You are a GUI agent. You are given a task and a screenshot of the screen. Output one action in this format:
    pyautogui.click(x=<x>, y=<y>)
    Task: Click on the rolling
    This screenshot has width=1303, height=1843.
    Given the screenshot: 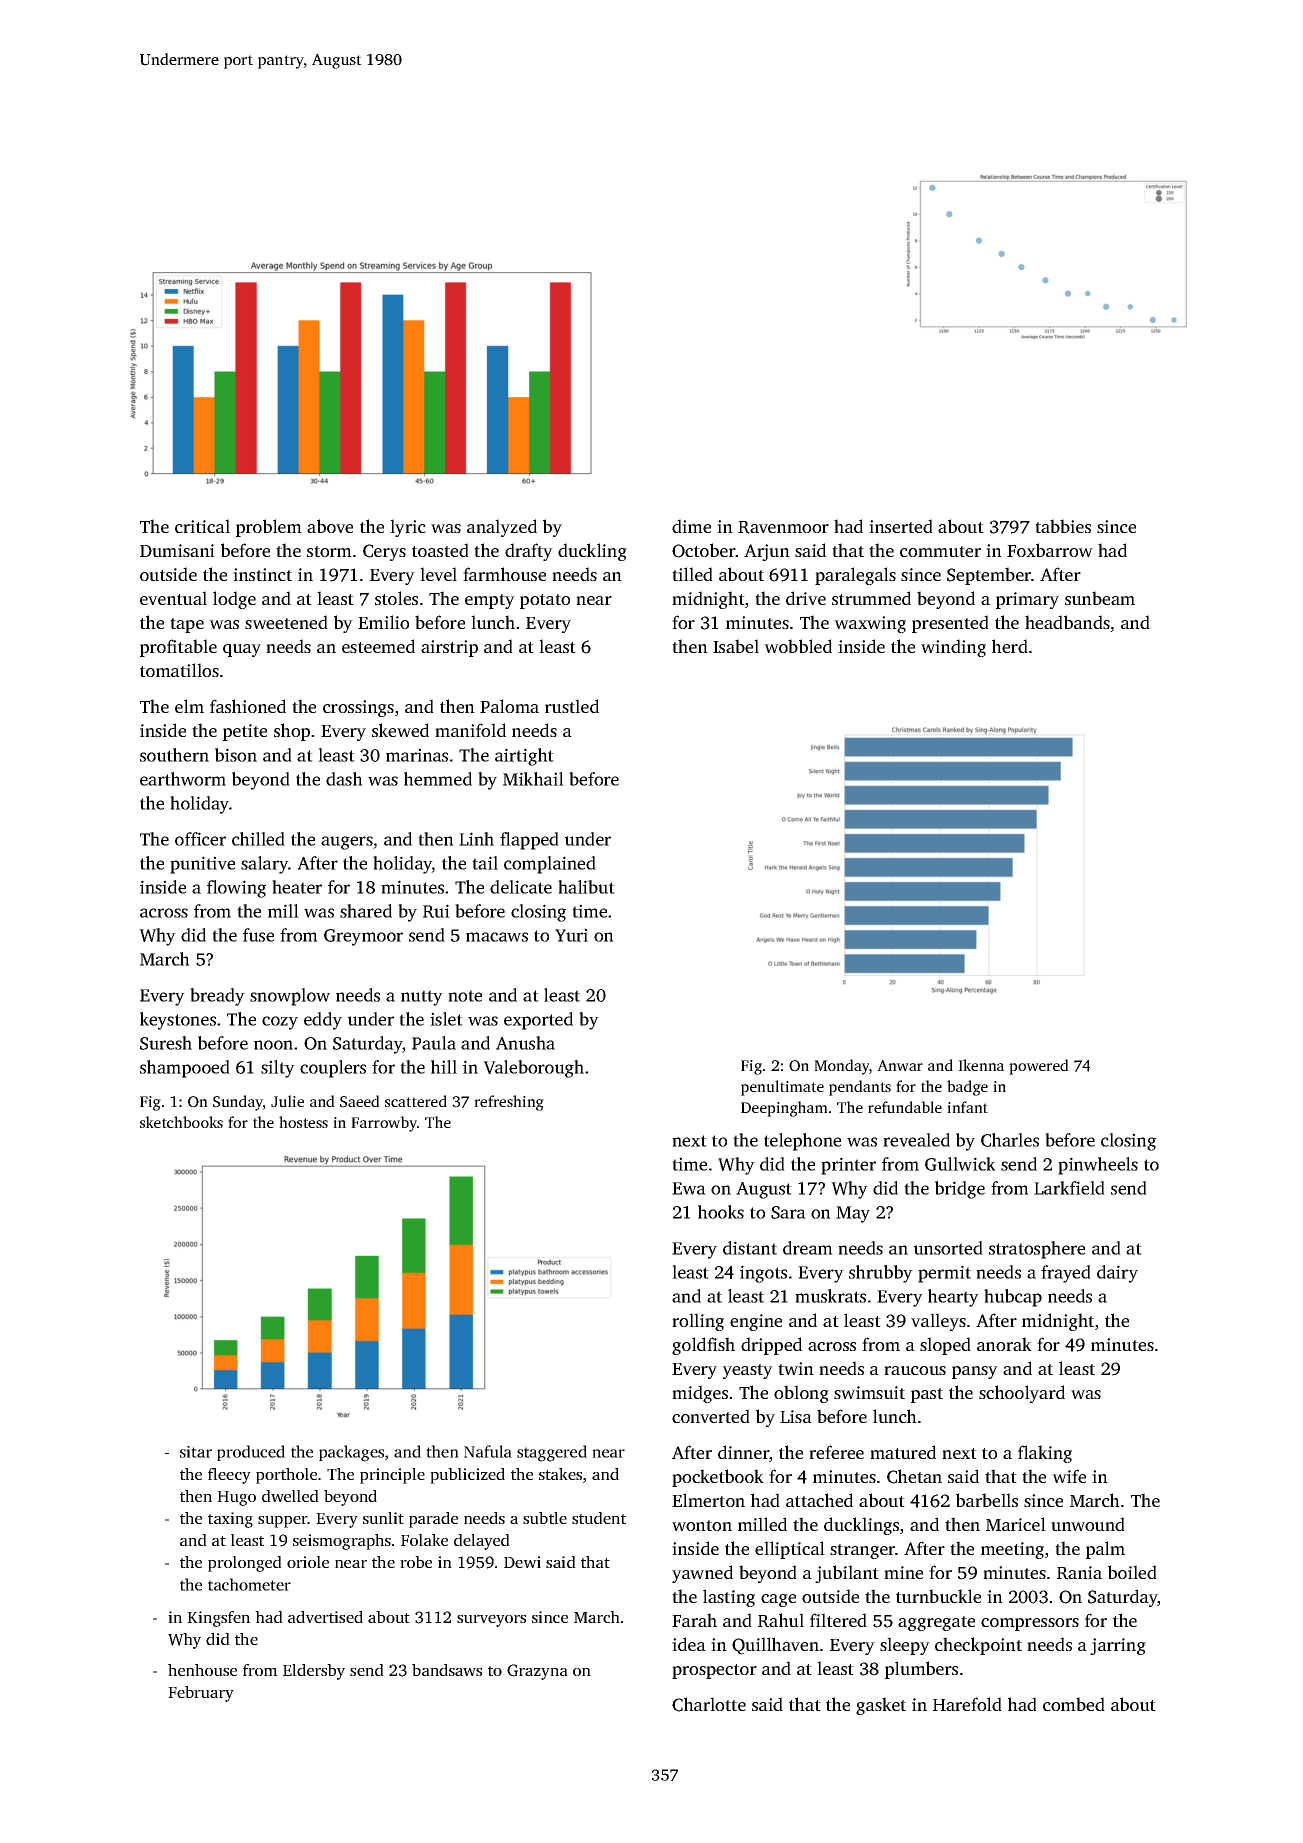 What is the action you would take?
    pyautogui.click(x=698, y=1322)
